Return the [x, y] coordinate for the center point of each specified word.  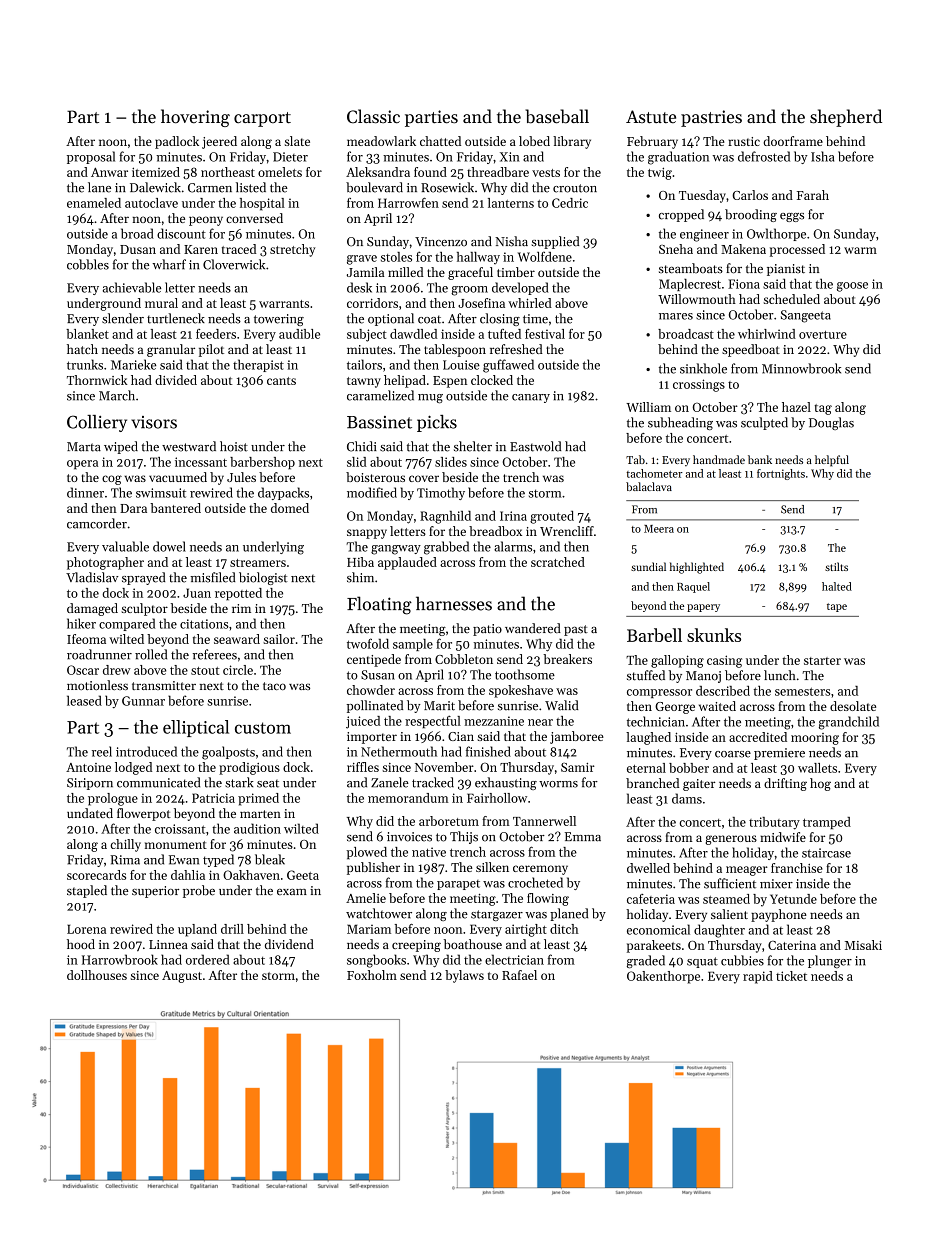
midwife [783, 837]
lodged [133, 768]
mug [430, 399]
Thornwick [97, 380]
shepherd [846, 118]
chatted [440, 141]
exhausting [506, 783]
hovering [195, 118]
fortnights [781, 474]
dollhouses [97, 975]
